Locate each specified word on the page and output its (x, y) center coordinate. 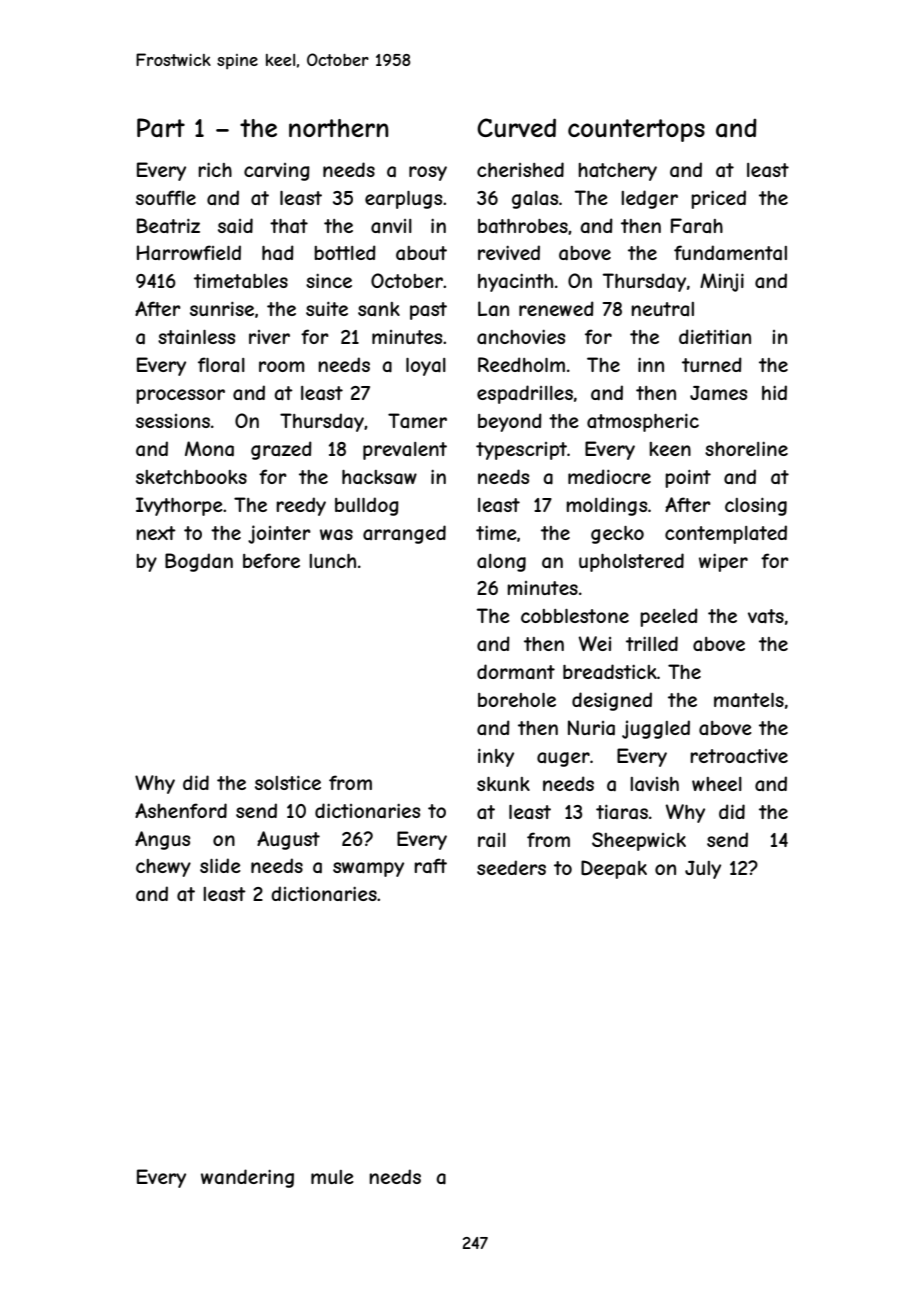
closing (756, 506)
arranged (404, 534)
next (156, 533)
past (428, 311)
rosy (428, 173)
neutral (662, 309)
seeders (511, 867)
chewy (163, 868)
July (703, 870)
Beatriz (168, 226)
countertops (636, 130)
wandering (247, 1178)
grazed (281, 450)
